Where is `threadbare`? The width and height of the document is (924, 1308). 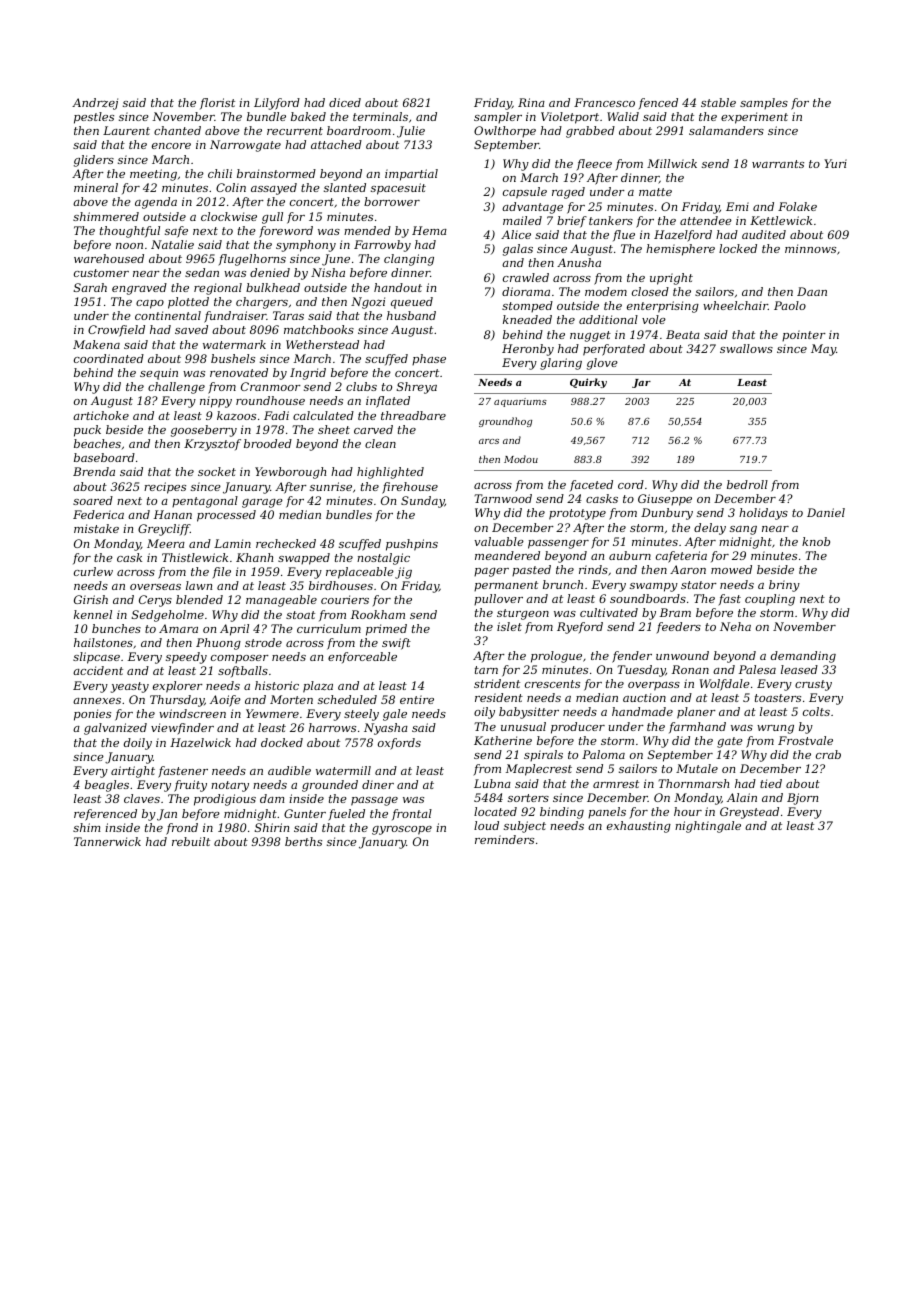 threadbare is located at coordinates (413, 415).
